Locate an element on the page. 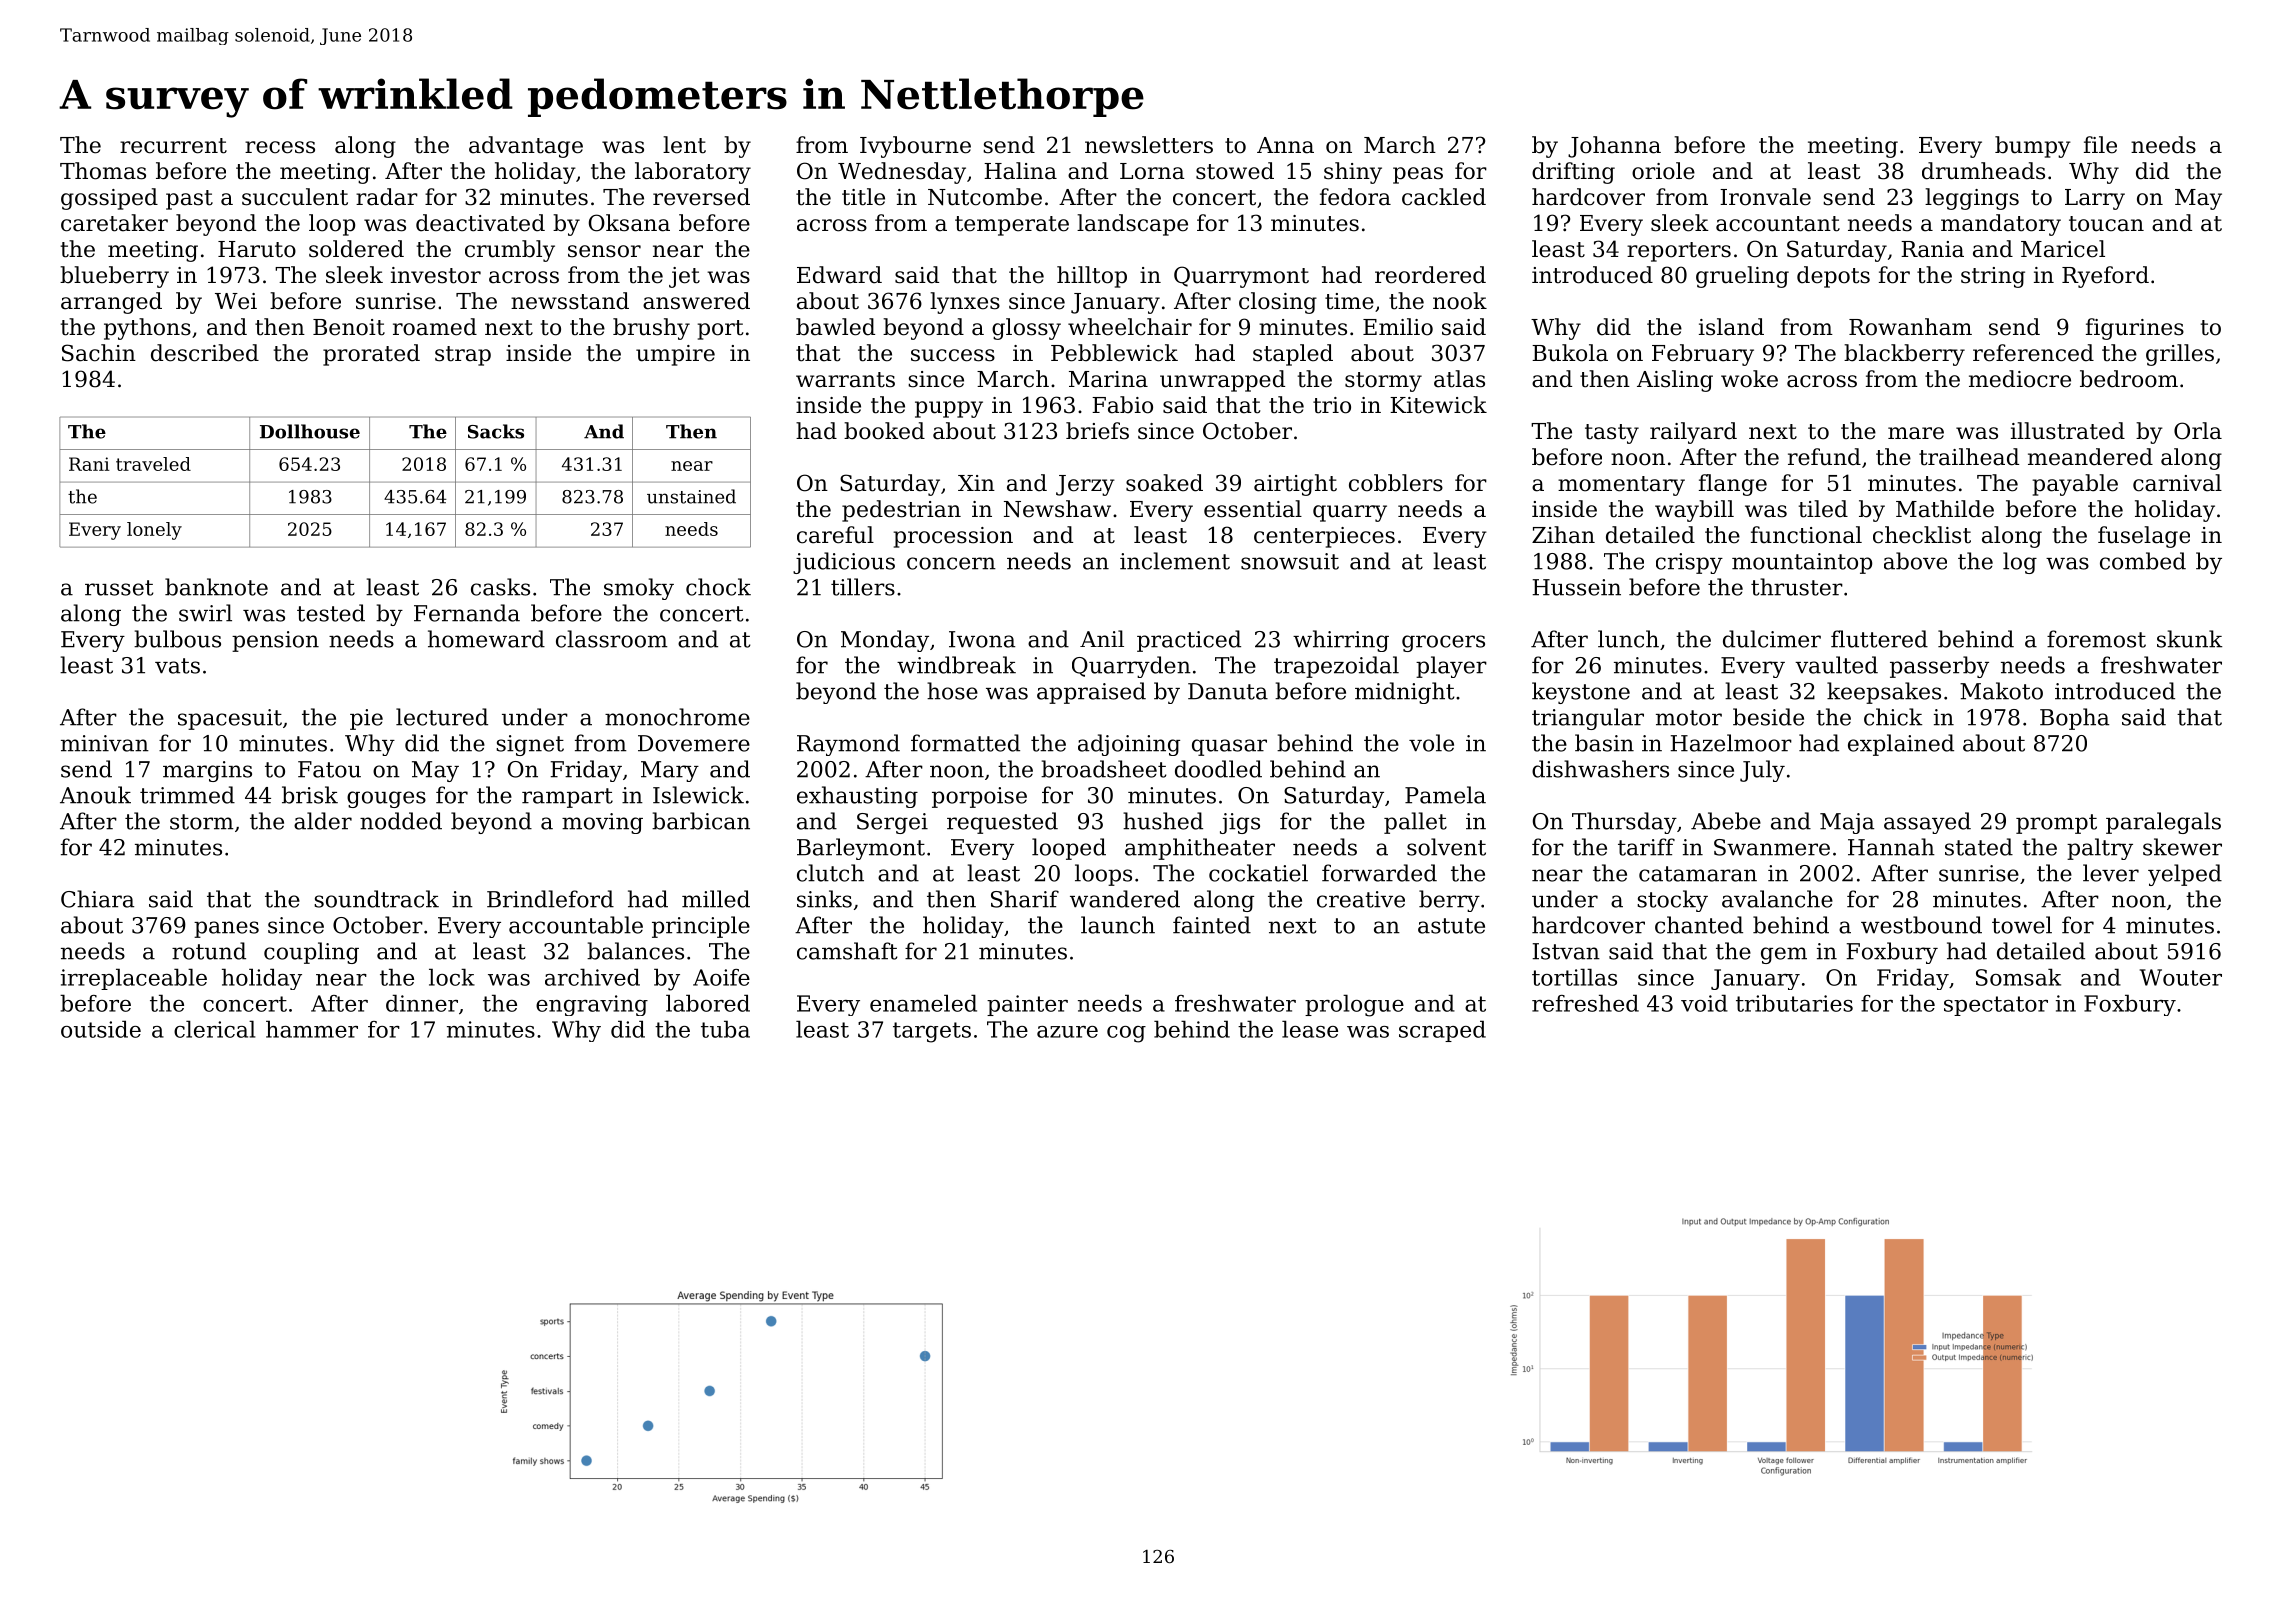 The image size is (2282, 1614). advantage is located at coordinates (526, 147).
